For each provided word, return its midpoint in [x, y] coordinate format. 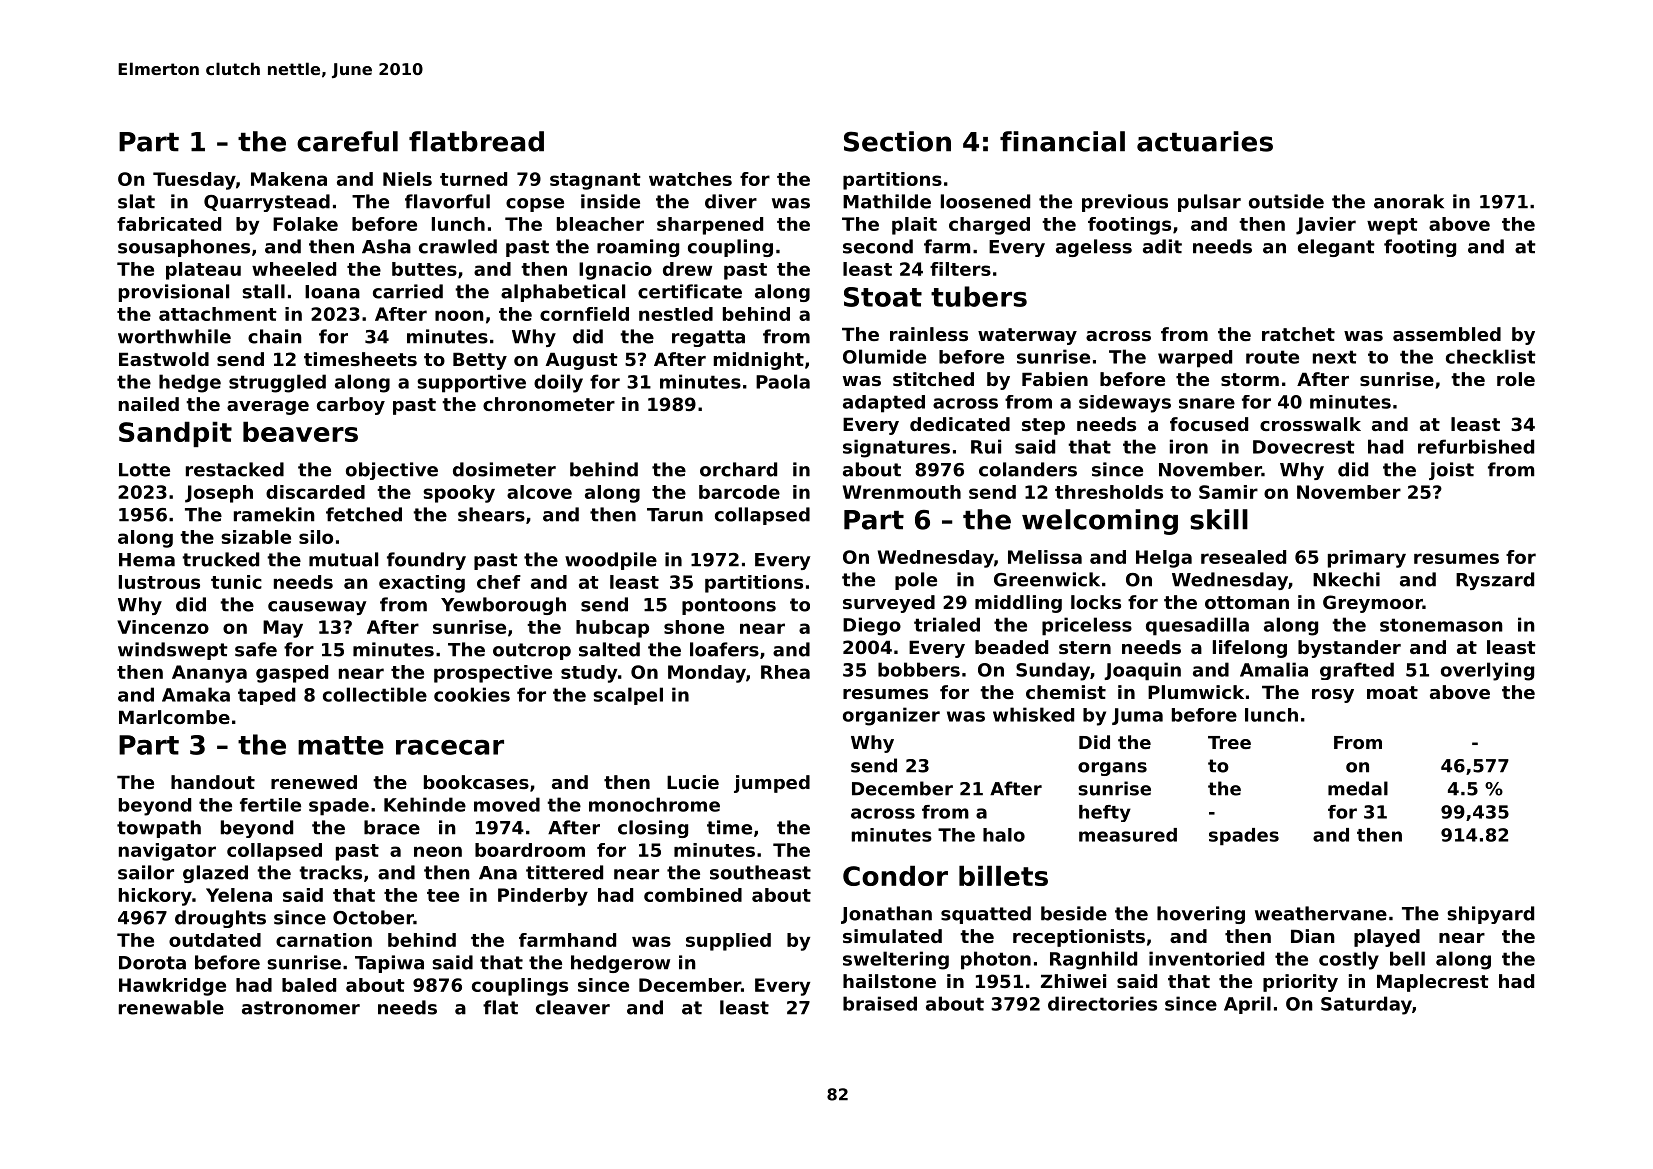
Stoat [883, 297]
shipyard [1490, 915]
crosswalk [1310, 424]
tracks [330, 872]
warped [1195, 359]
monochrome [654, 804]
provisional [174, 293]
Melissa [1045, 557]
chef [499, 582]
